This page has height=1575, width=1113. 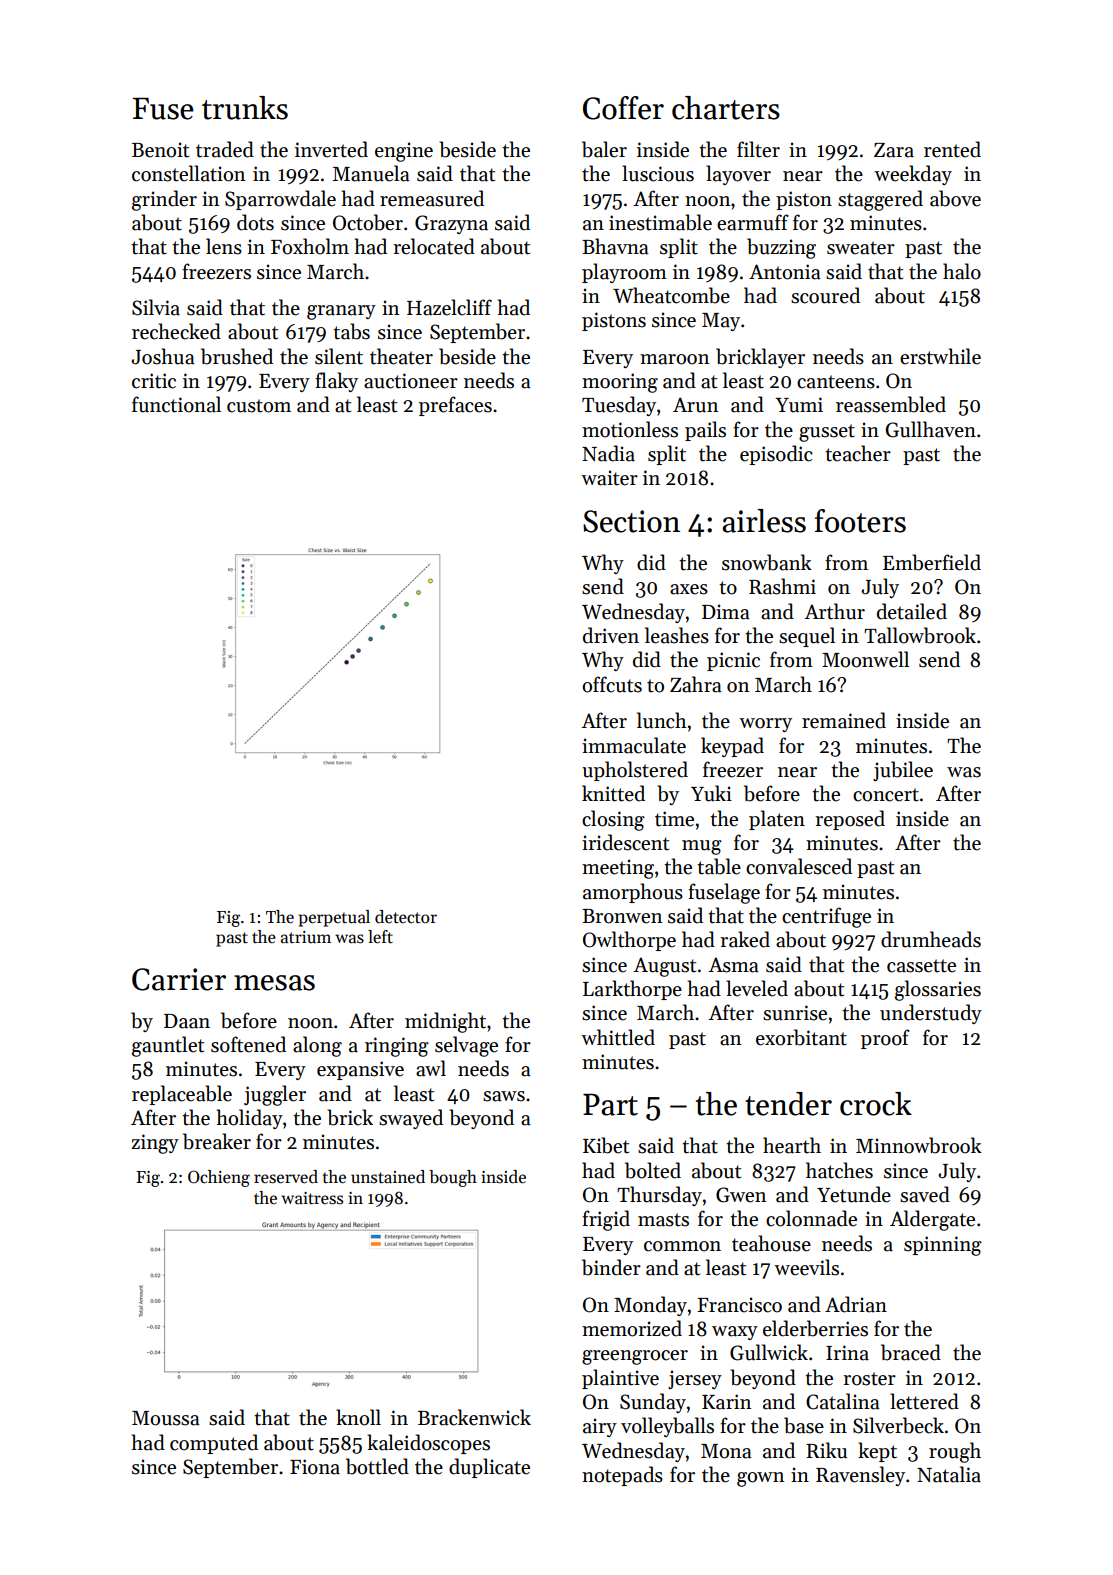 What do you see at coordinates (623, 108) in the page?
I see `Coffer` at bounding box center [623, 108].
